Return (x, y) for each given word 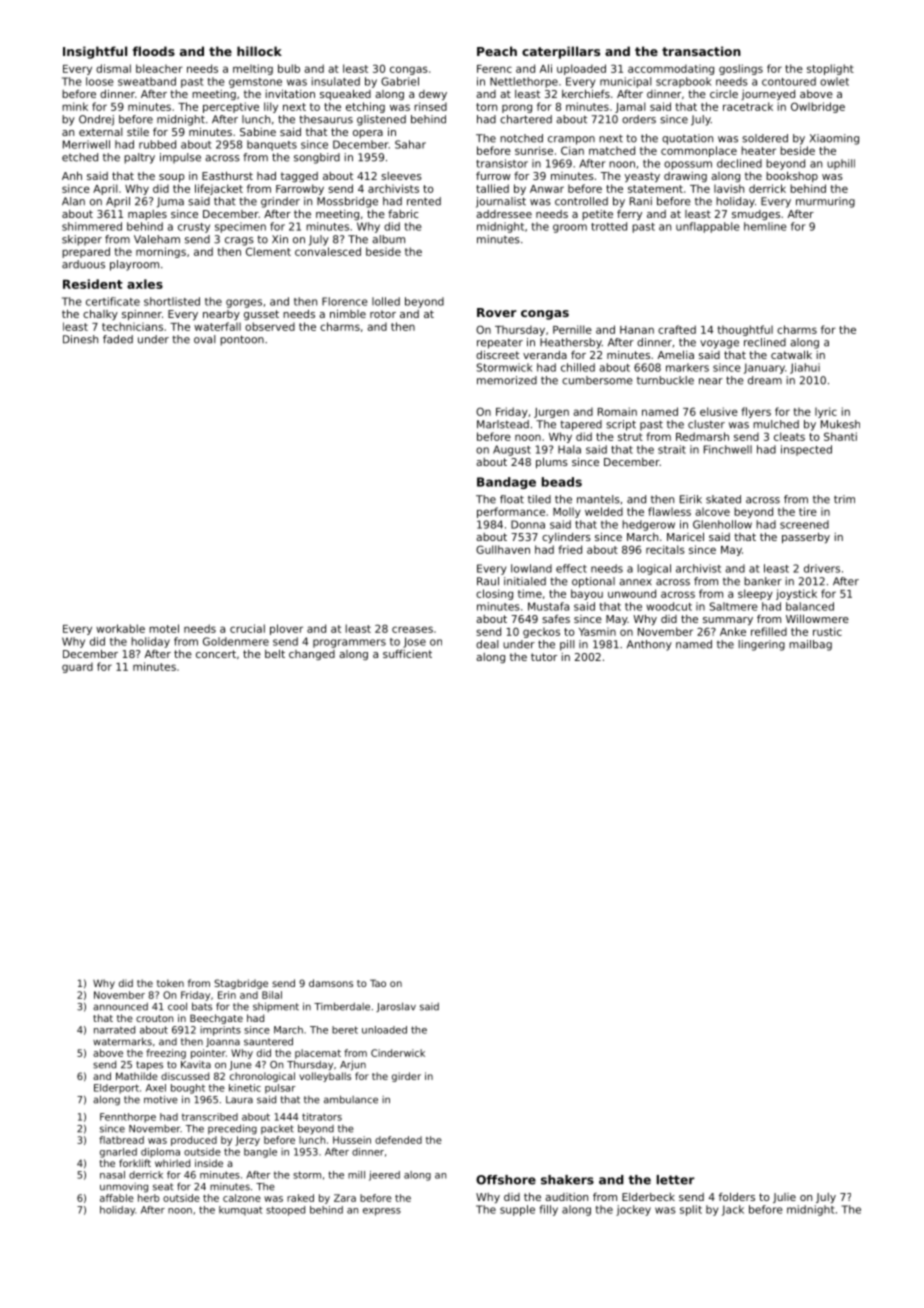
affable (117, 1198)
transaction (701, 51)
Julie (784, 1198)
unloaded (384, 1030)
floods (154, 51)
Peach (497, 51)
